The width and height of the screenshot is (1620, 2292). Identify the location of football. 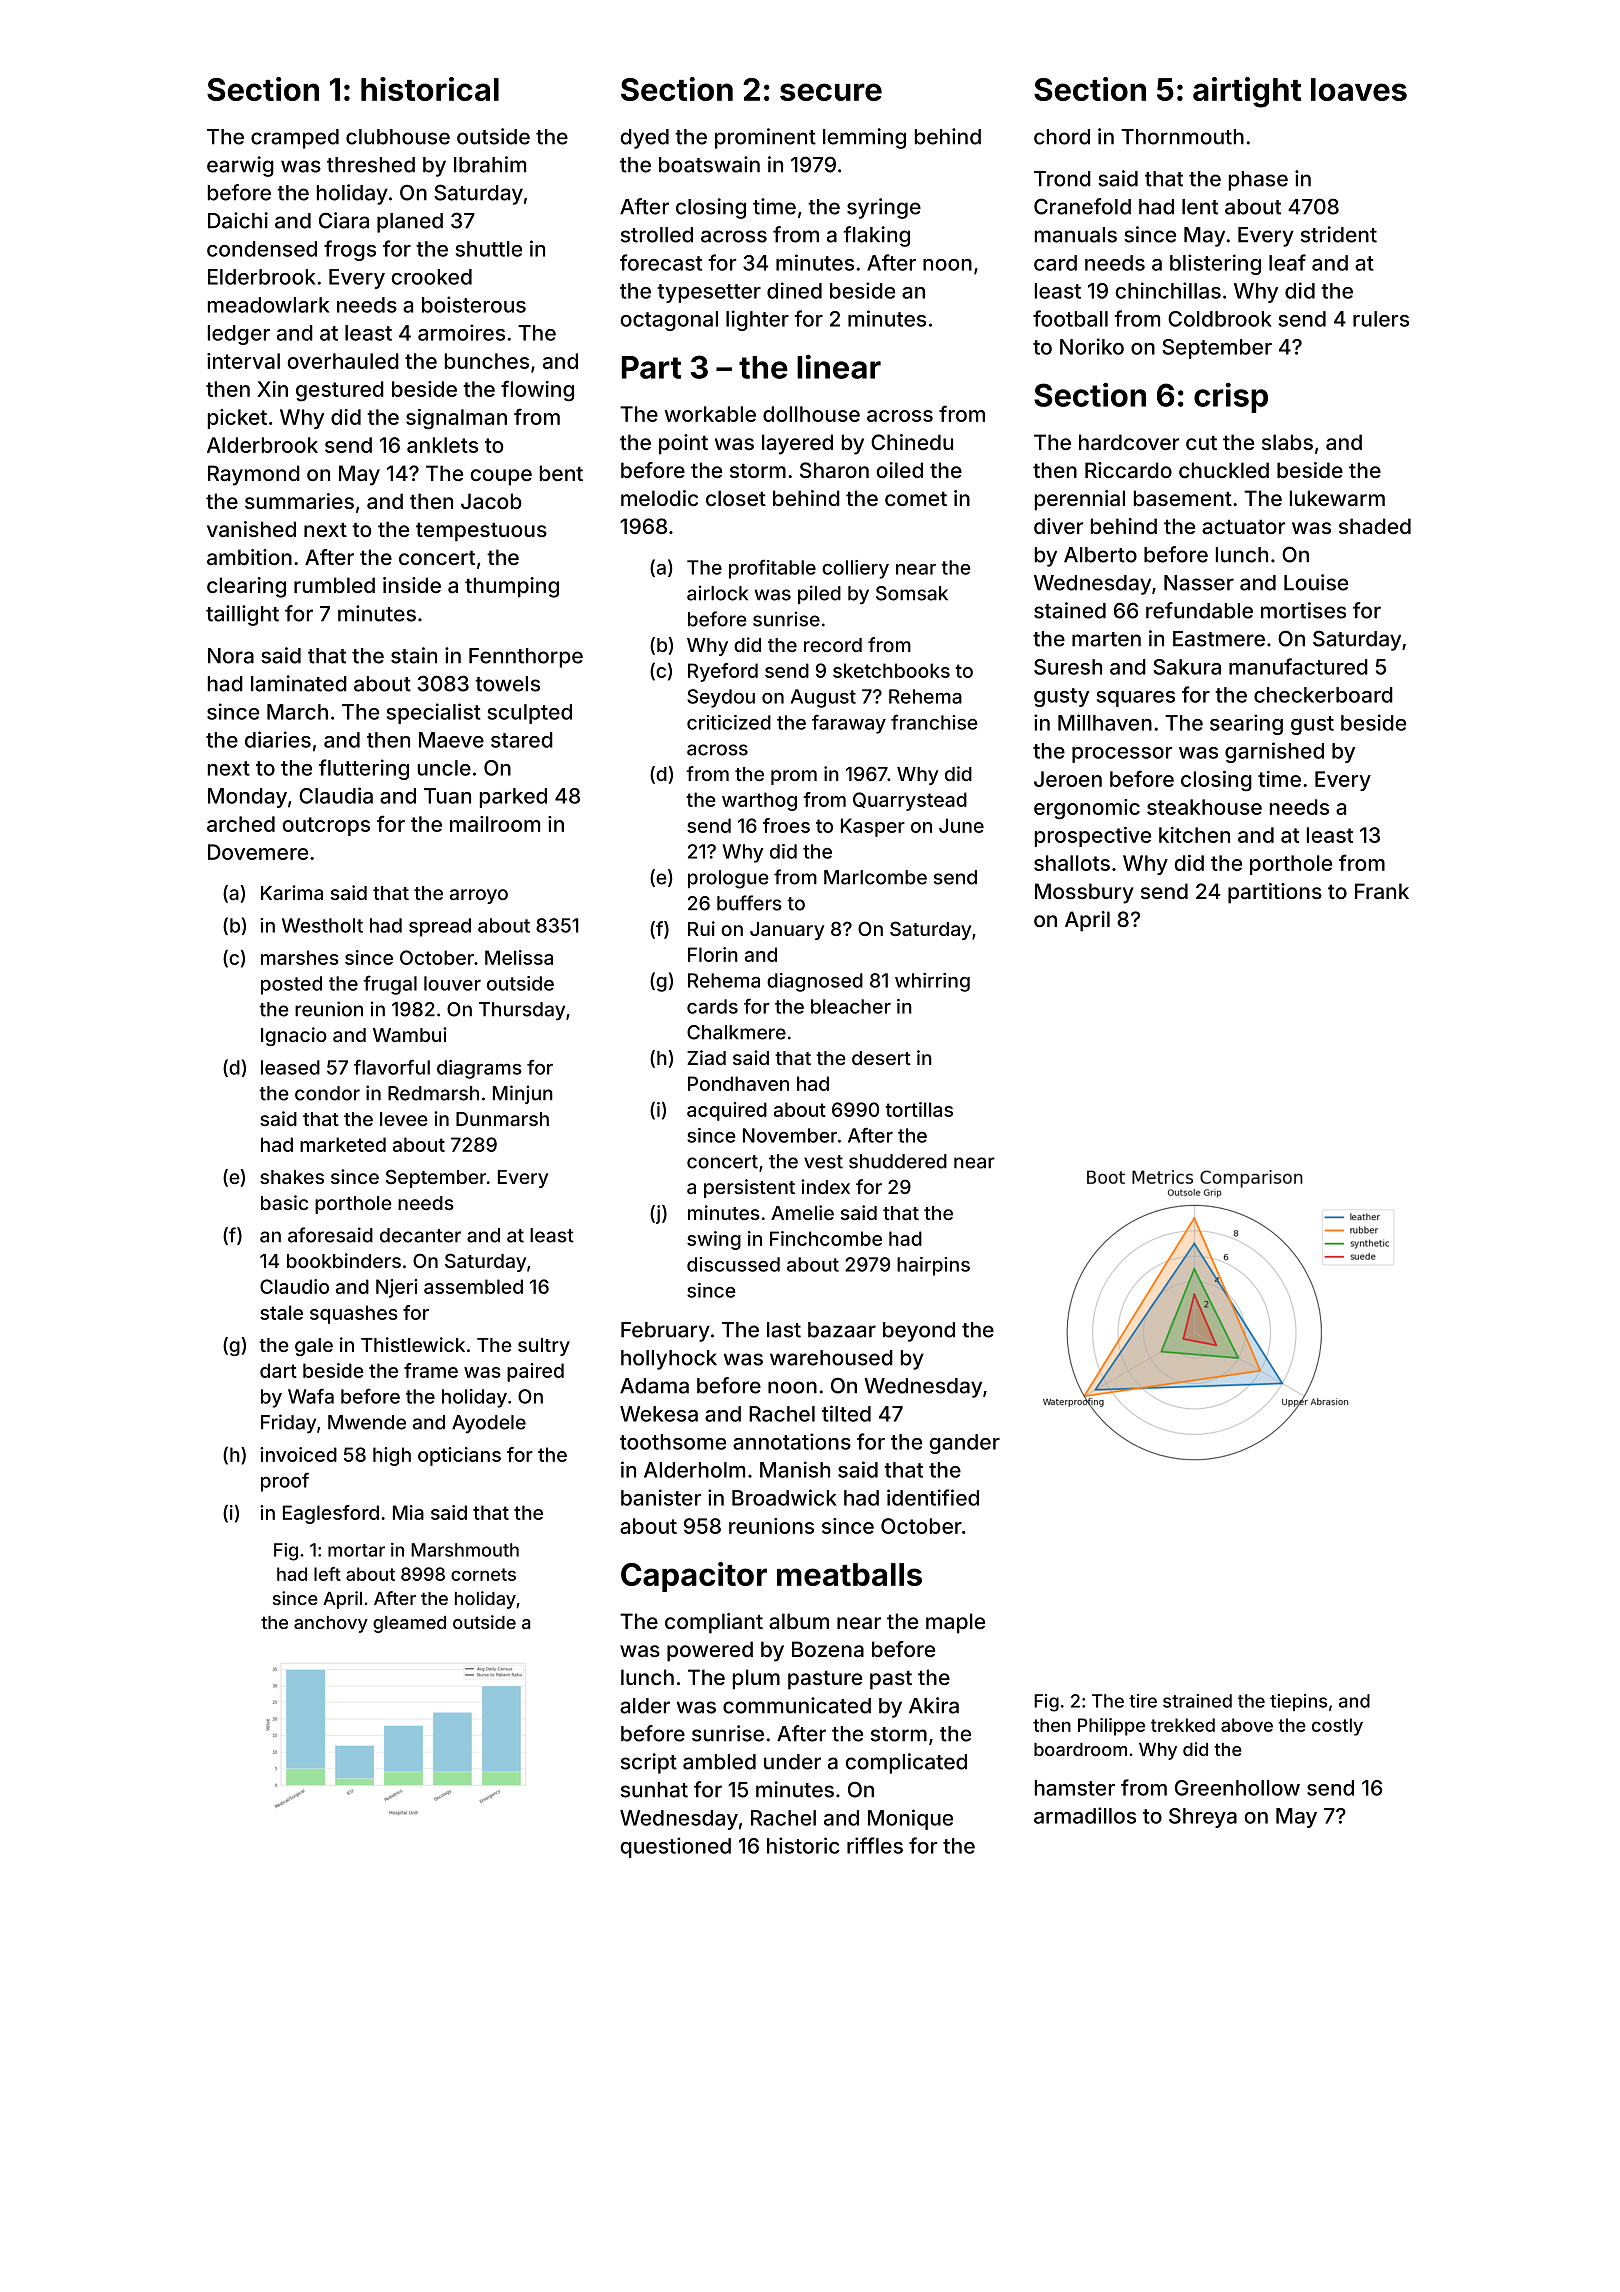
(1070, 318).
